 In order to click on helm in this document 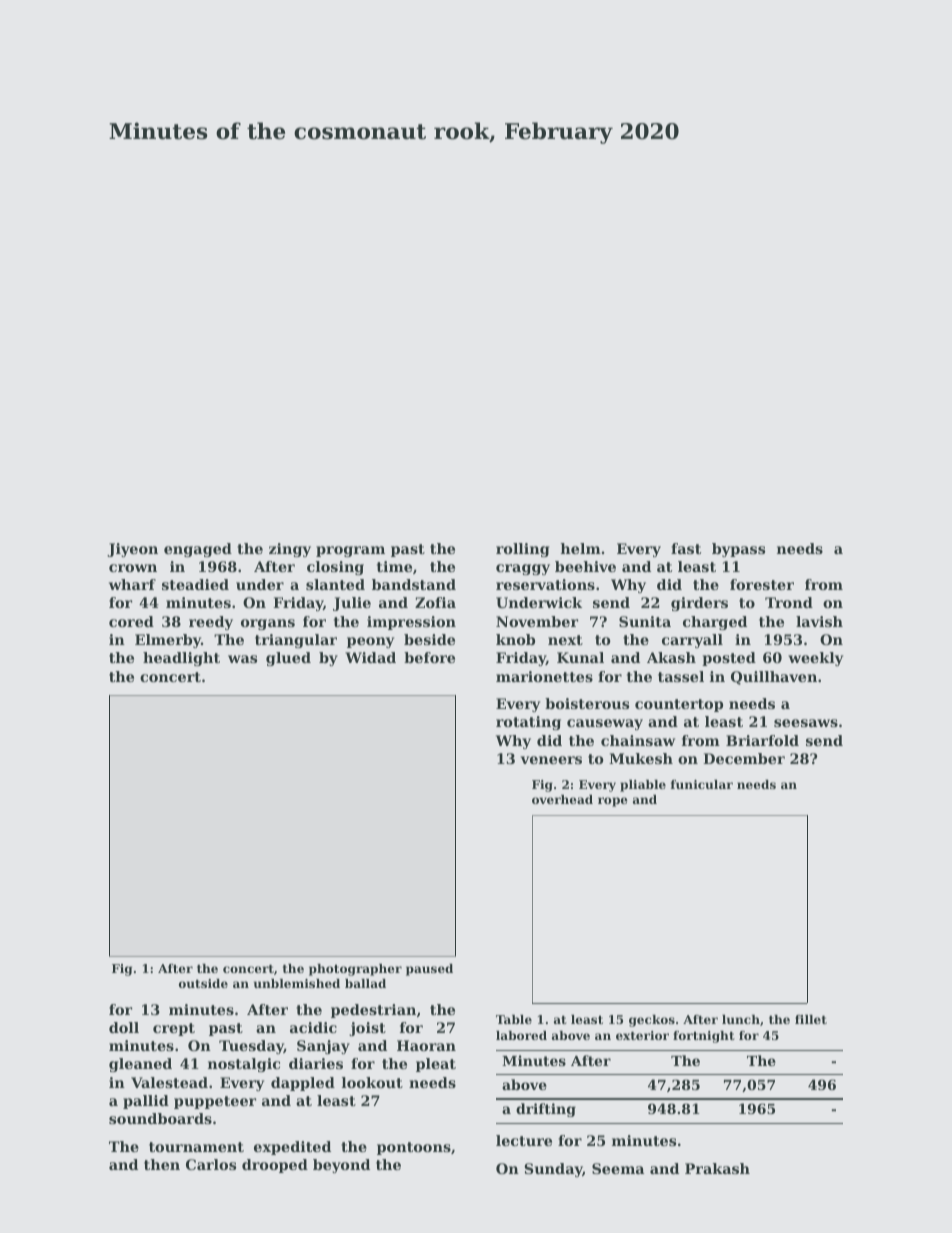, I will do `click(580, 548)`.
